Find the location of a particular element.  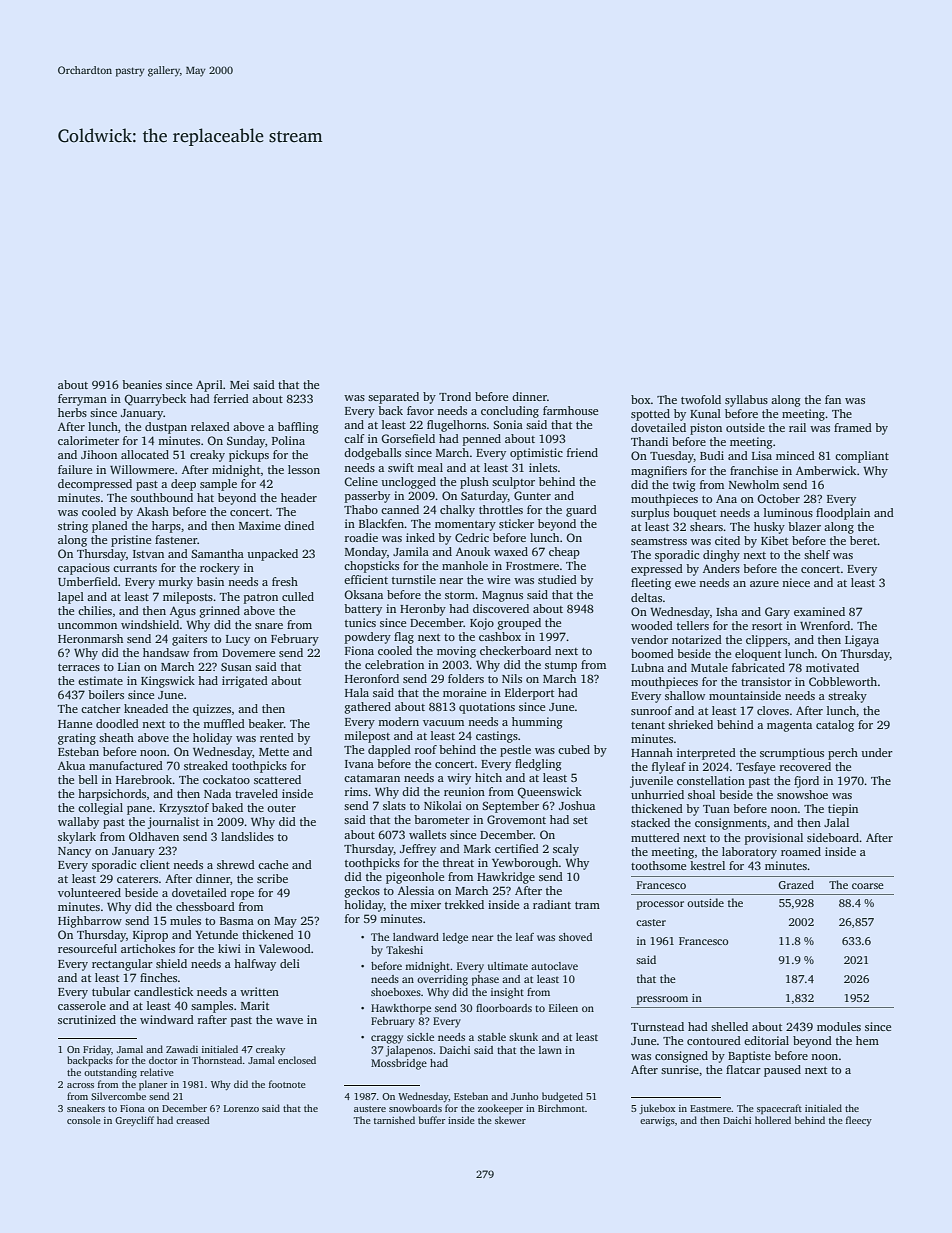

motivated is located at coordinates (832, 667).
